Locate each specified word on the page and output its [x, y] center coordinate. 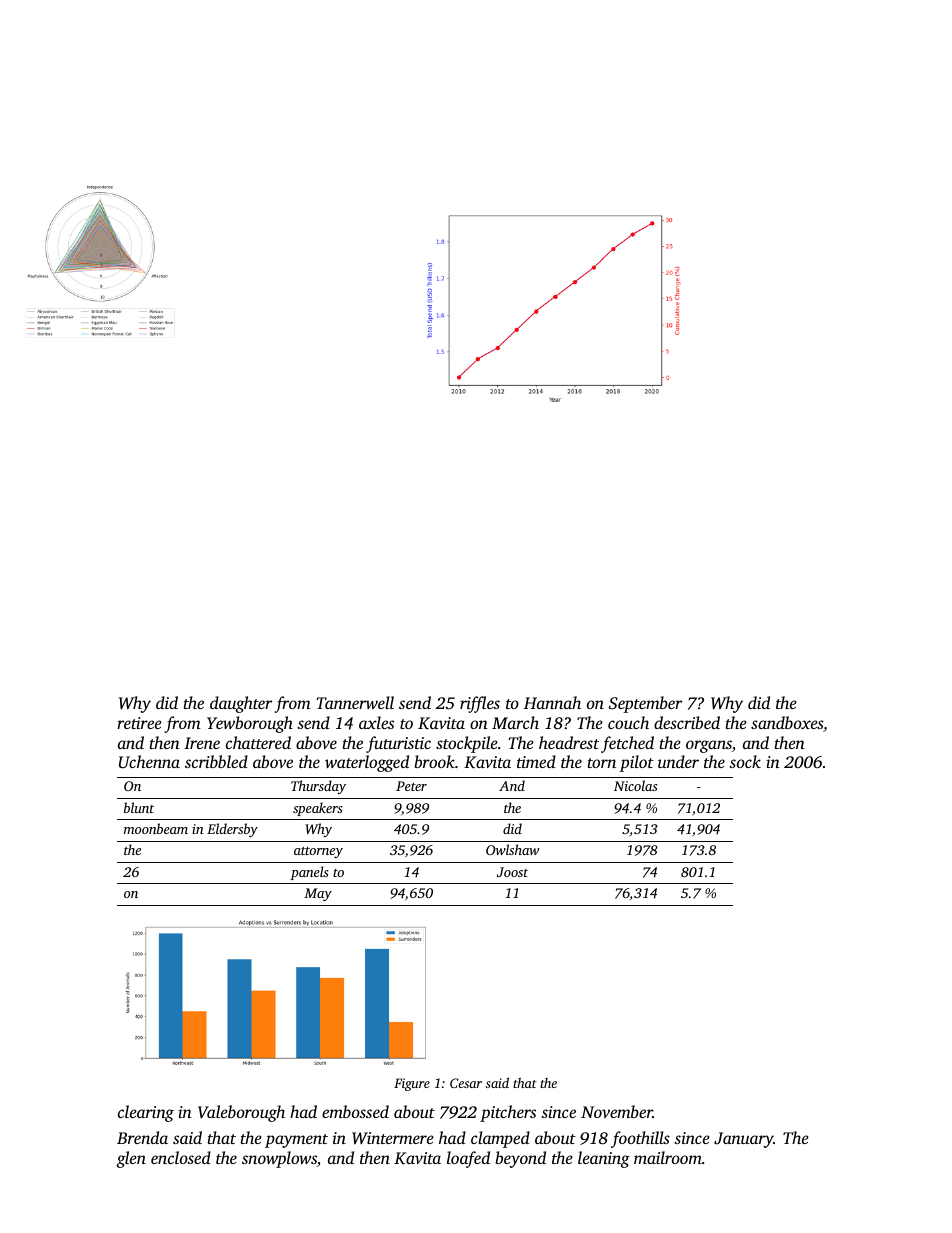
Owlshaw [512, 849]
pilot [636, 763]
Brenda [142, 1137]
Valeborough [241, 1113]
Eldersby [232, 830]
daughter [241, 704]
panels [309, 873]
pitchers [508, 1113]
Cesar [466, 1083]
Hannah [552, 702]
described [687, 722]
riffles [480, 704]
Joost [512, 872]
